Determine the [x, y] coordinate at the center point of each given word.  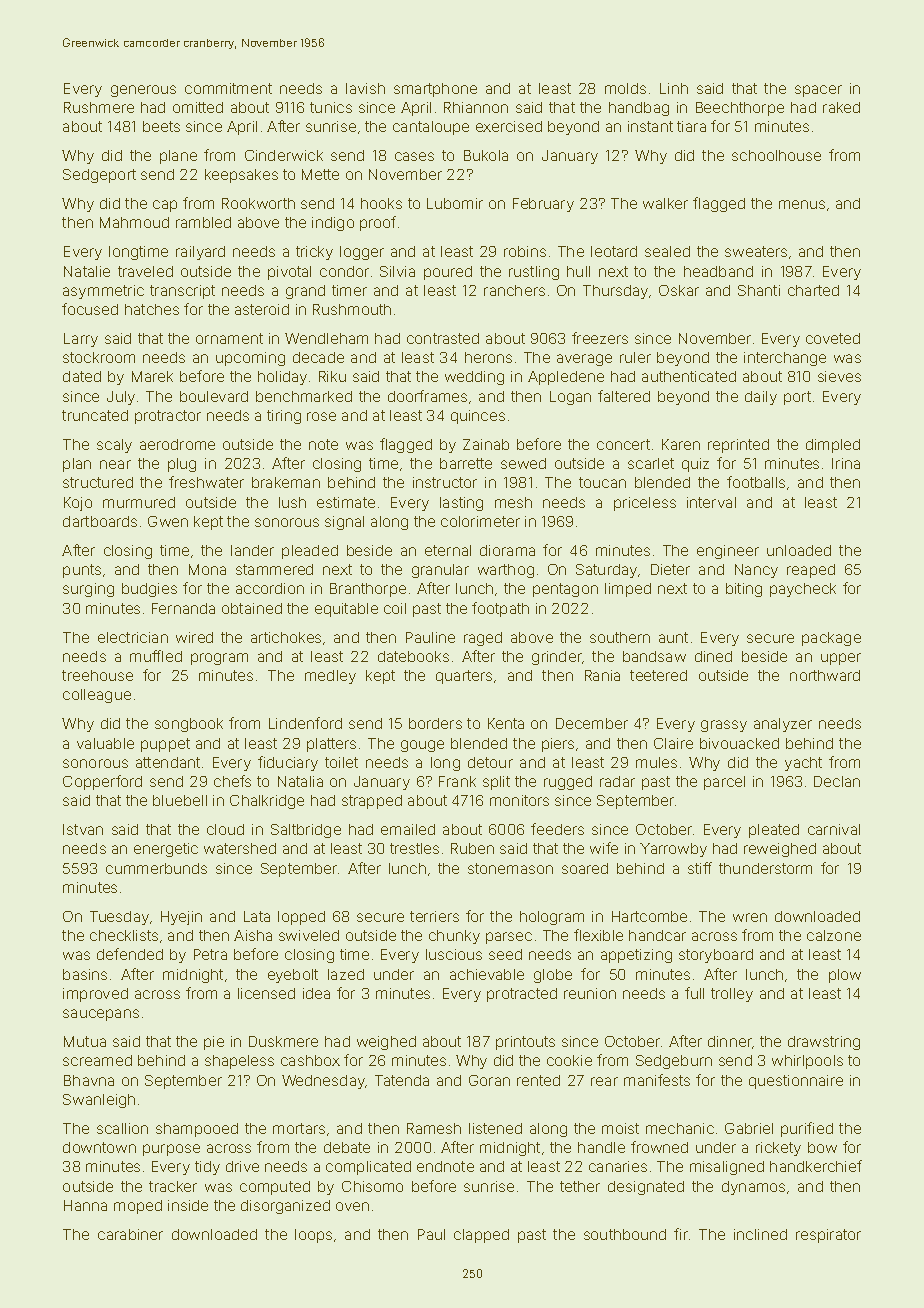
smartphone [435, 90]
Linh [674, 88]
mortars [299, 1128]
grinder [557, 658]
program [219, 659]
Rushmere [99, 107]
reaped [811, 571]
